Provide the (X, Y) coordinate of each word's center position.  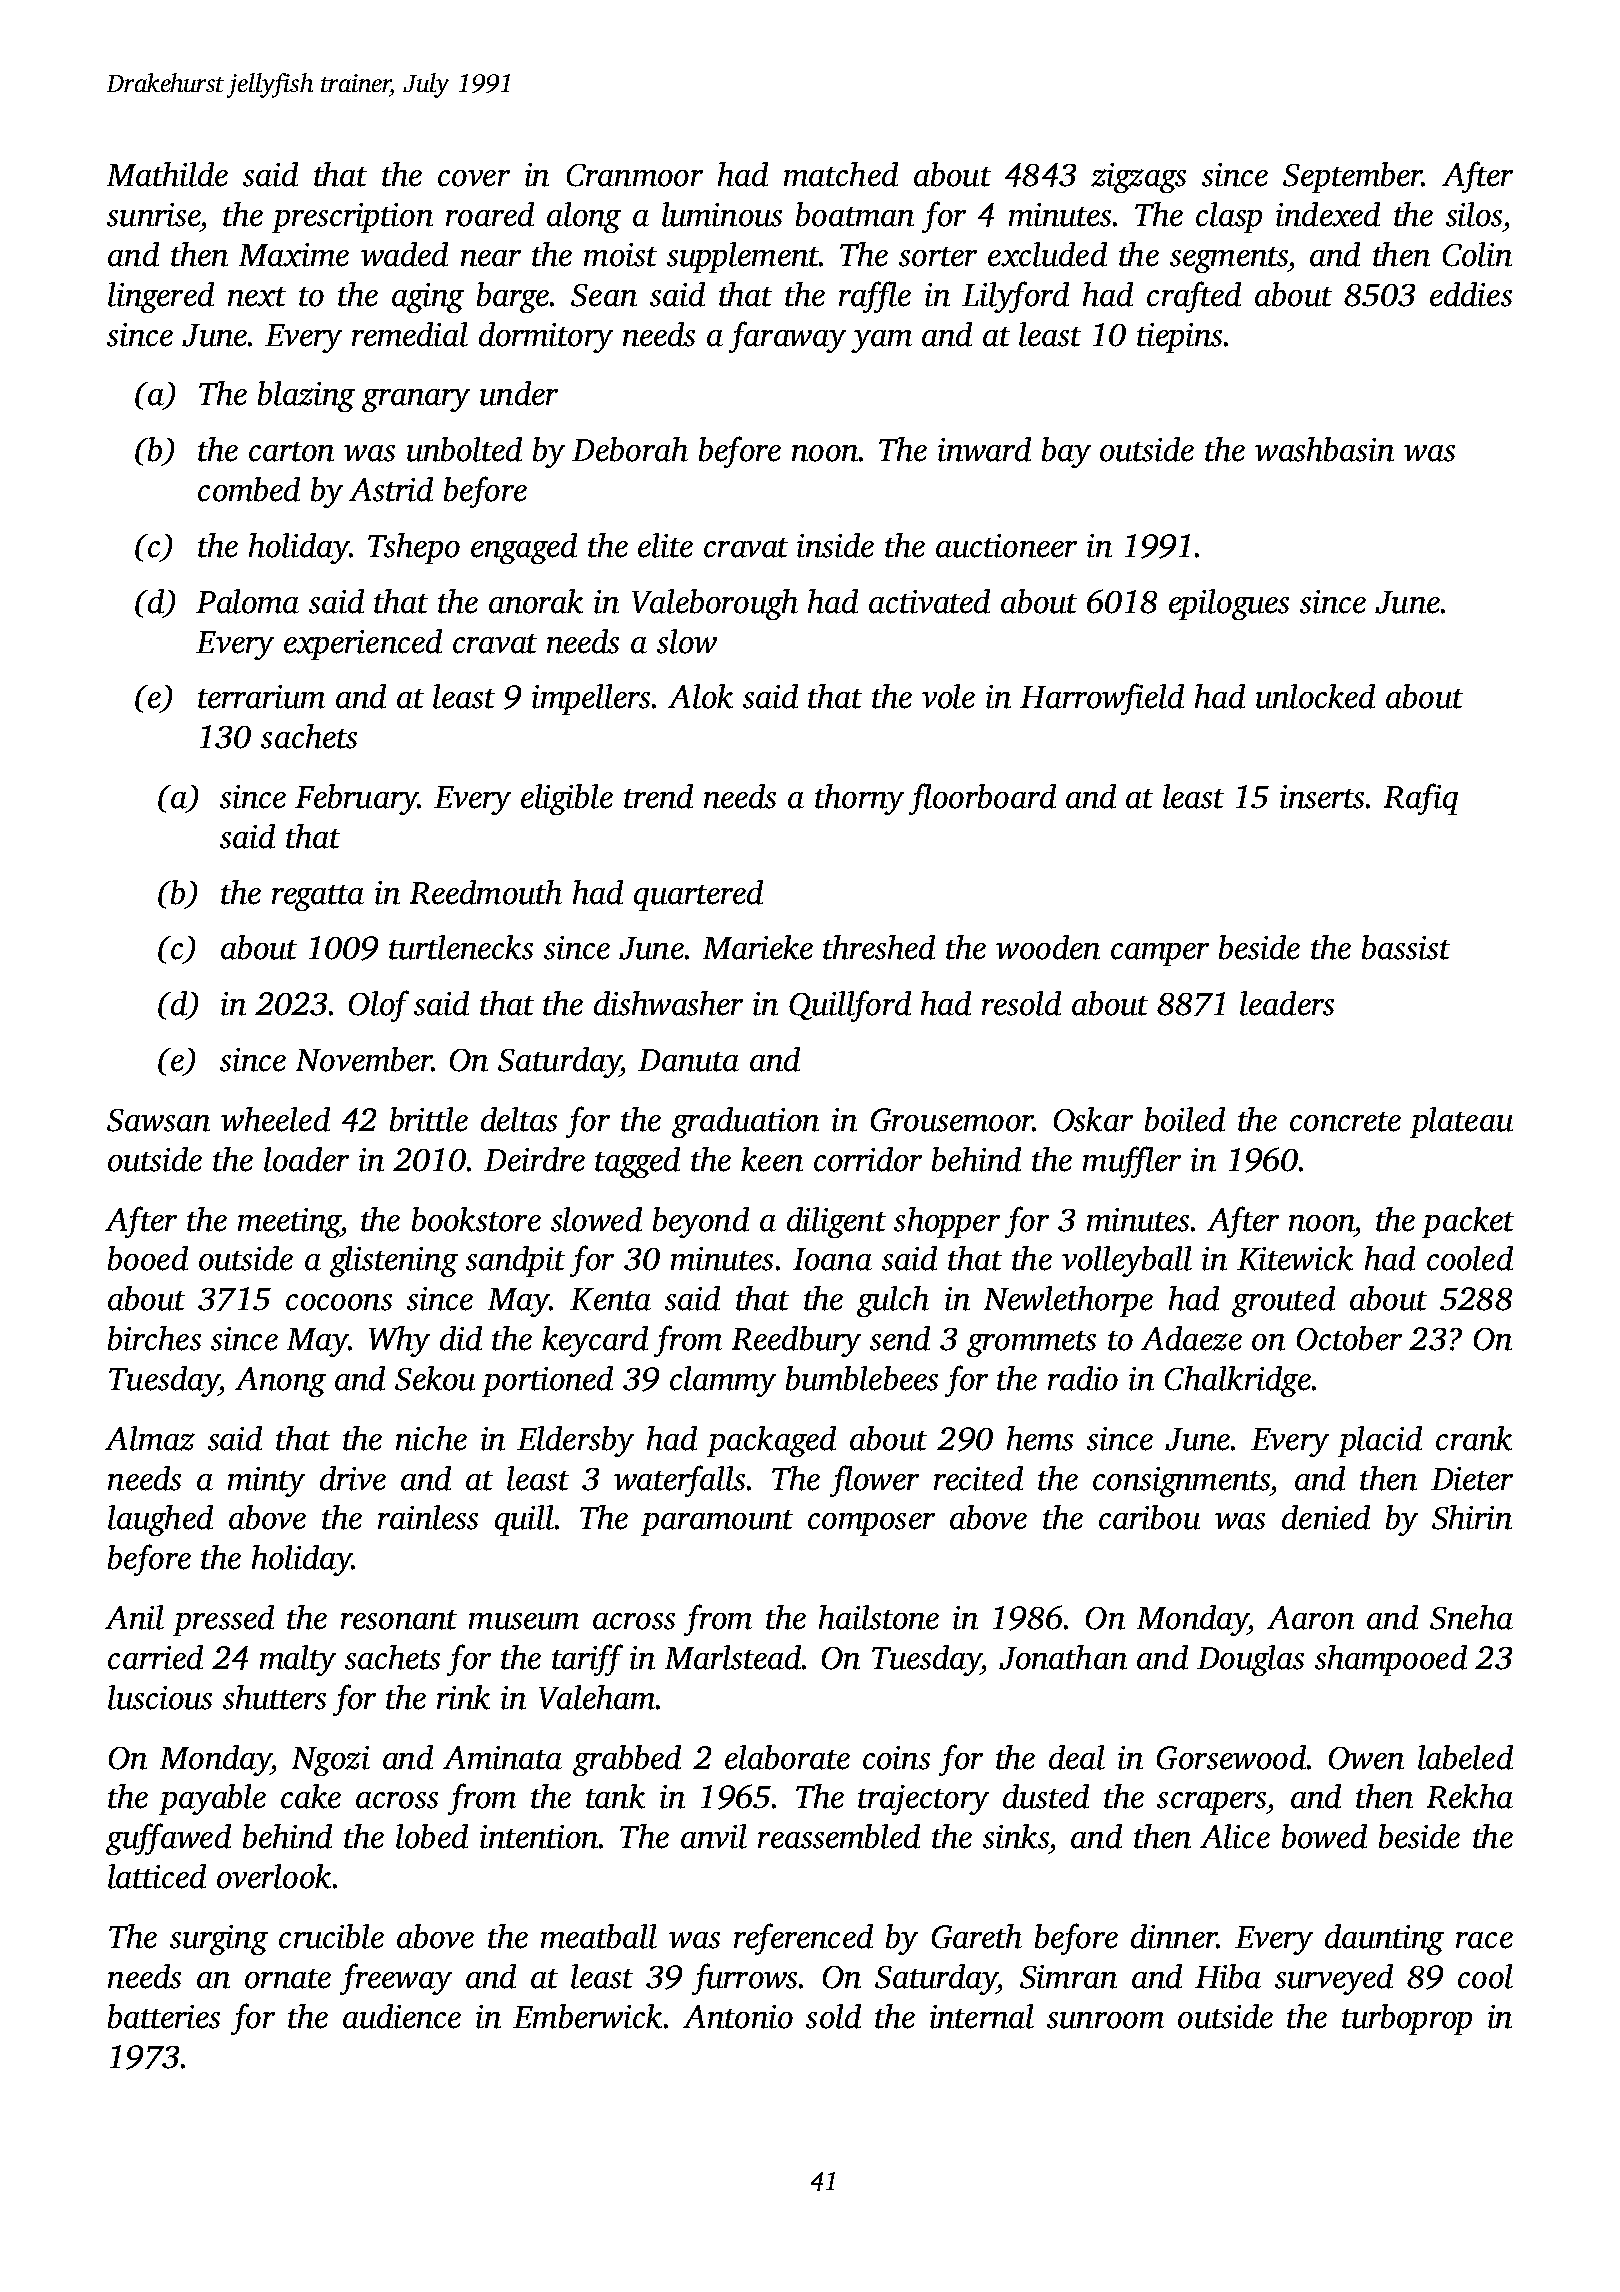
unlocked (1315, 696)
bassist (1406, 947)
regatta (318, 898)
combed (249, 489)
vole (948, 696)
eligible (567, 799)
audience (402, 2016)
